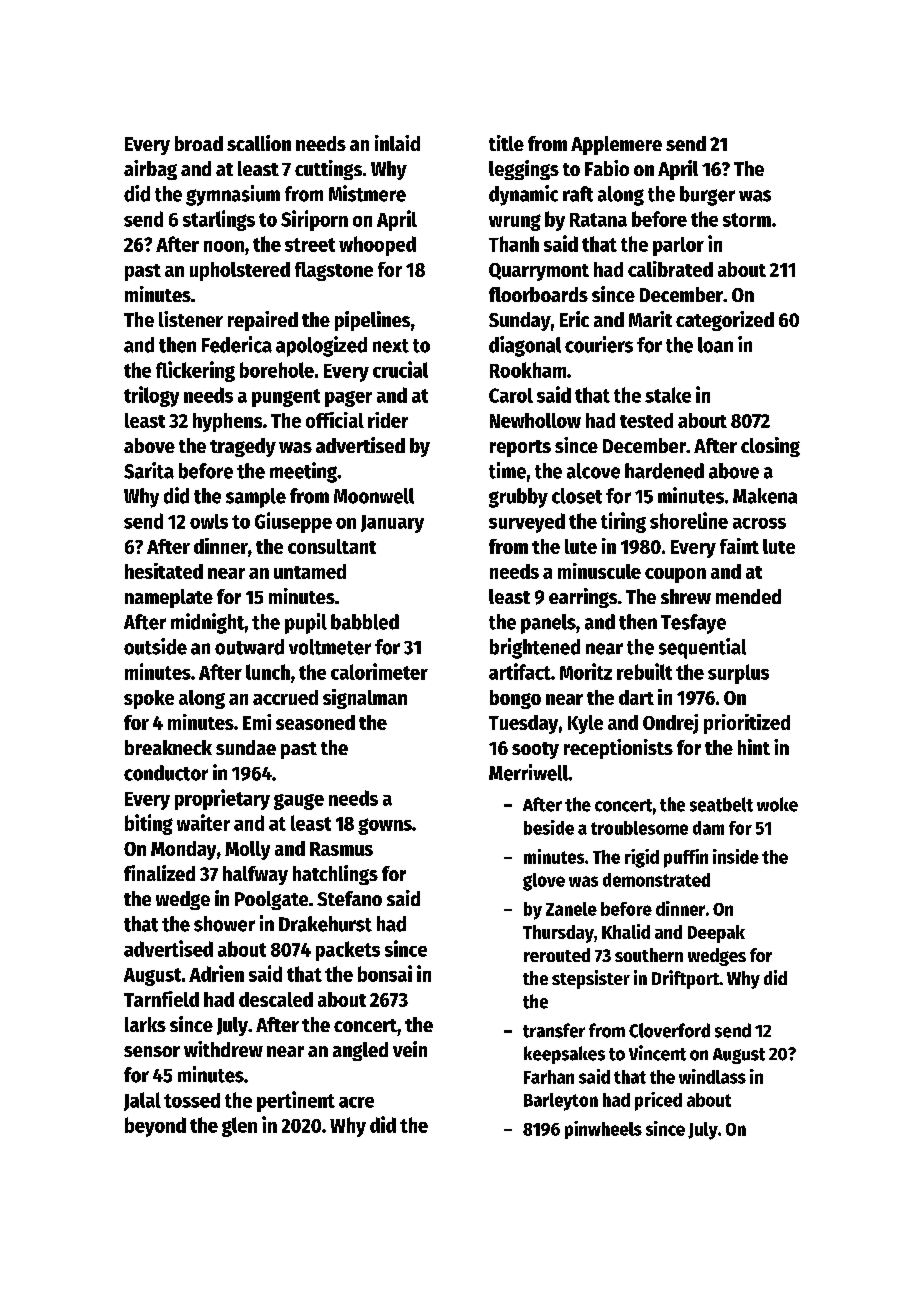 This image has width=924, height=1311. What do you see at coordinates (365, 699) in the image?
I see `signalman` at bounding box center [365, 699].
